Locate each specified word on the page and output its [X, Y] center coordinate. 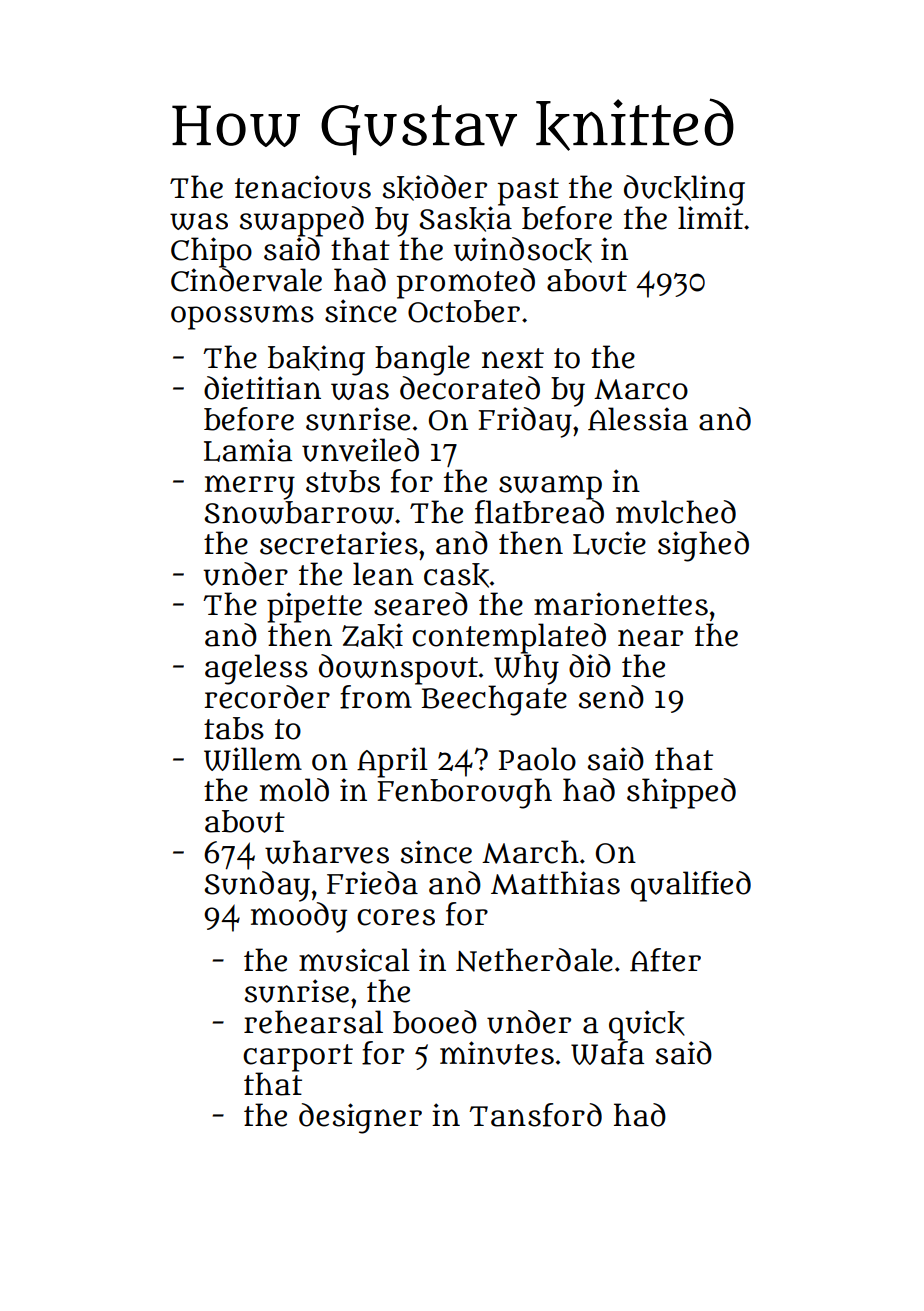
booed [435, 1022]
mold [294, 790]
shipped [681, 793]
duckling [684, 190]
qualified [691, 886]
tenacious [303, 187]
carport [298, 1058]
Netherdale [534, 960]
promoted [466, 283]
